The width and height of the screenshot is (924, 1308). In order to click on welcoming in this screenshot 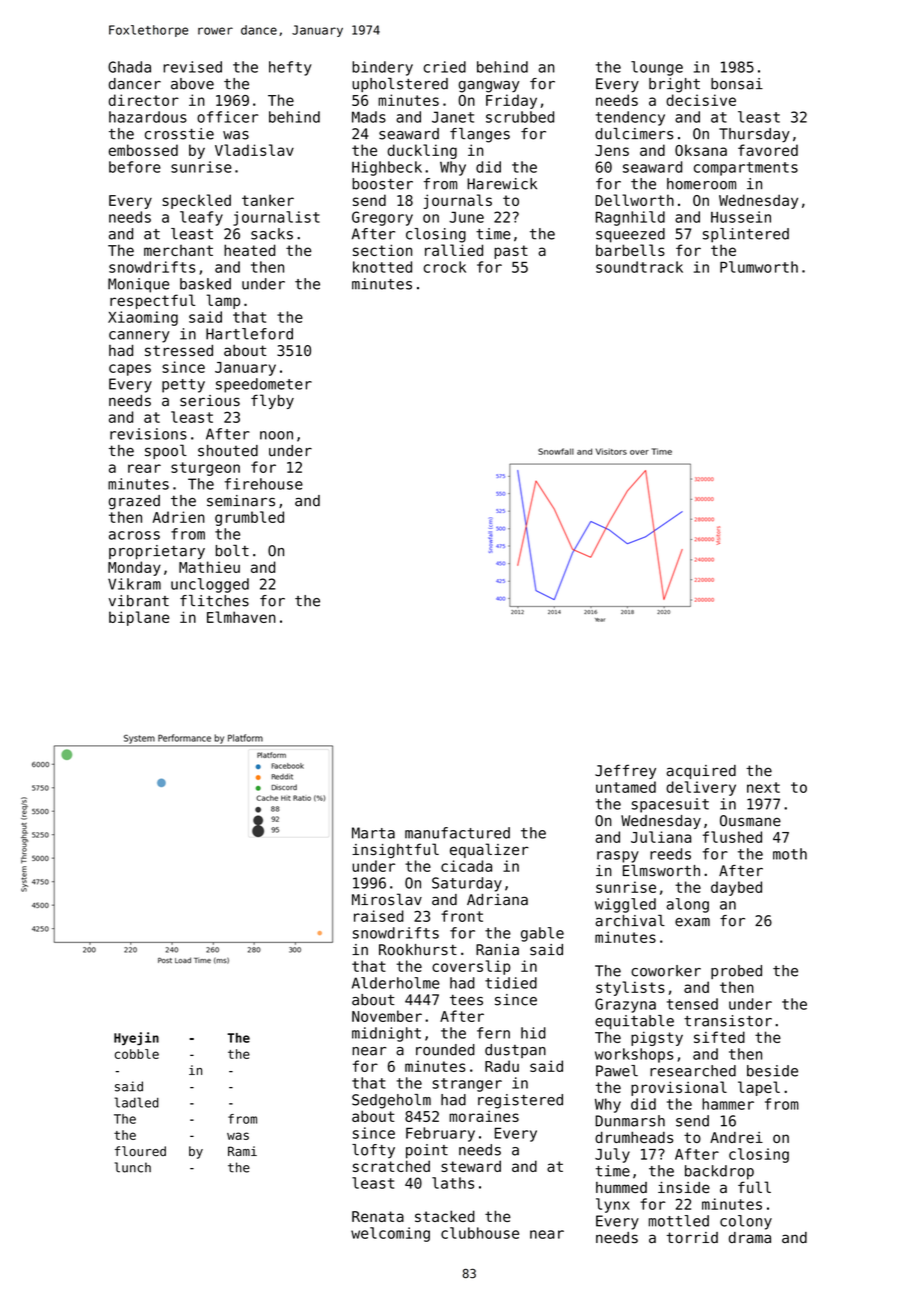, I will do `click(390, 1234)`.
